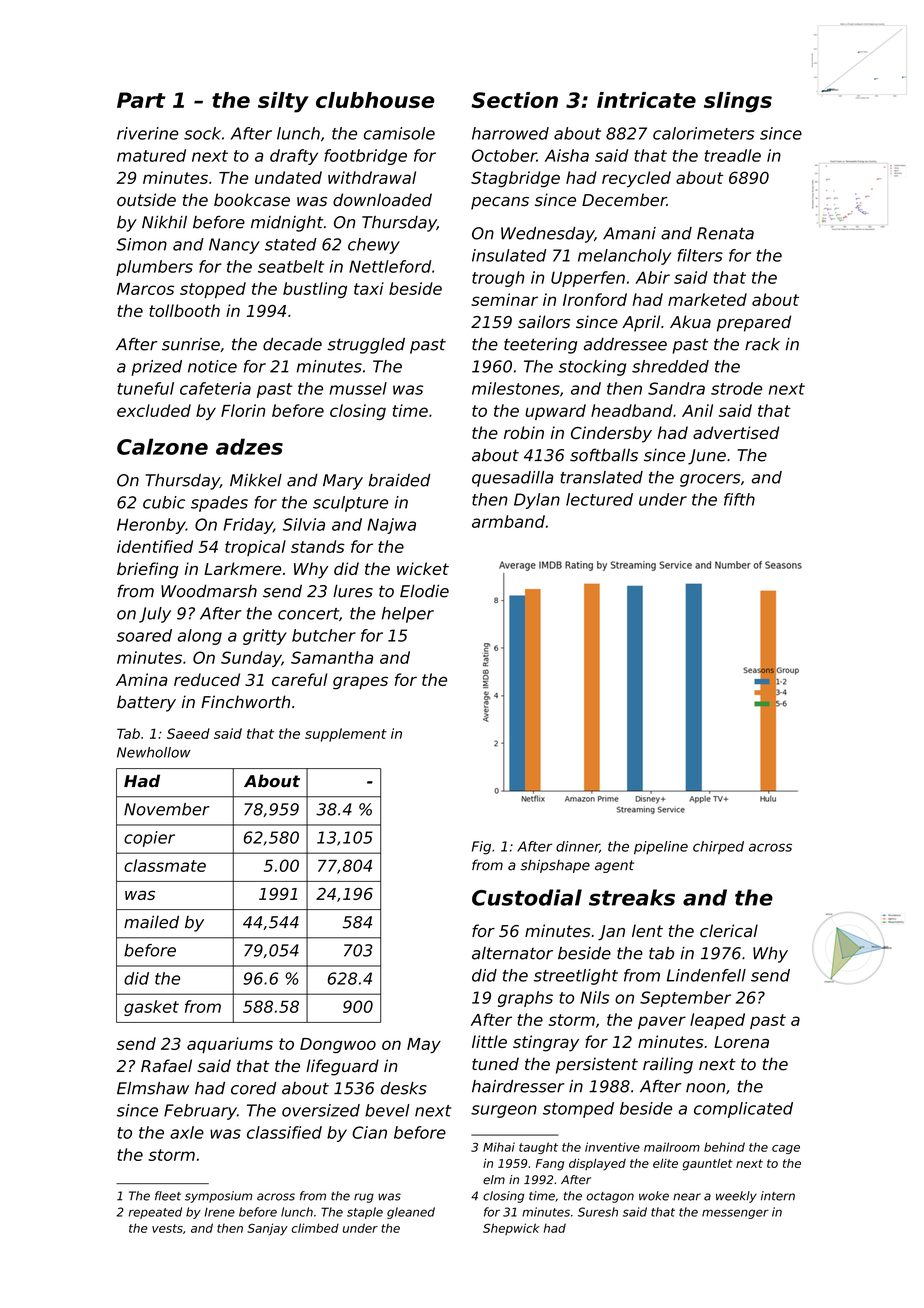 The image size is (924, 1308). I want to click on messenger, so click(735, 1214).
